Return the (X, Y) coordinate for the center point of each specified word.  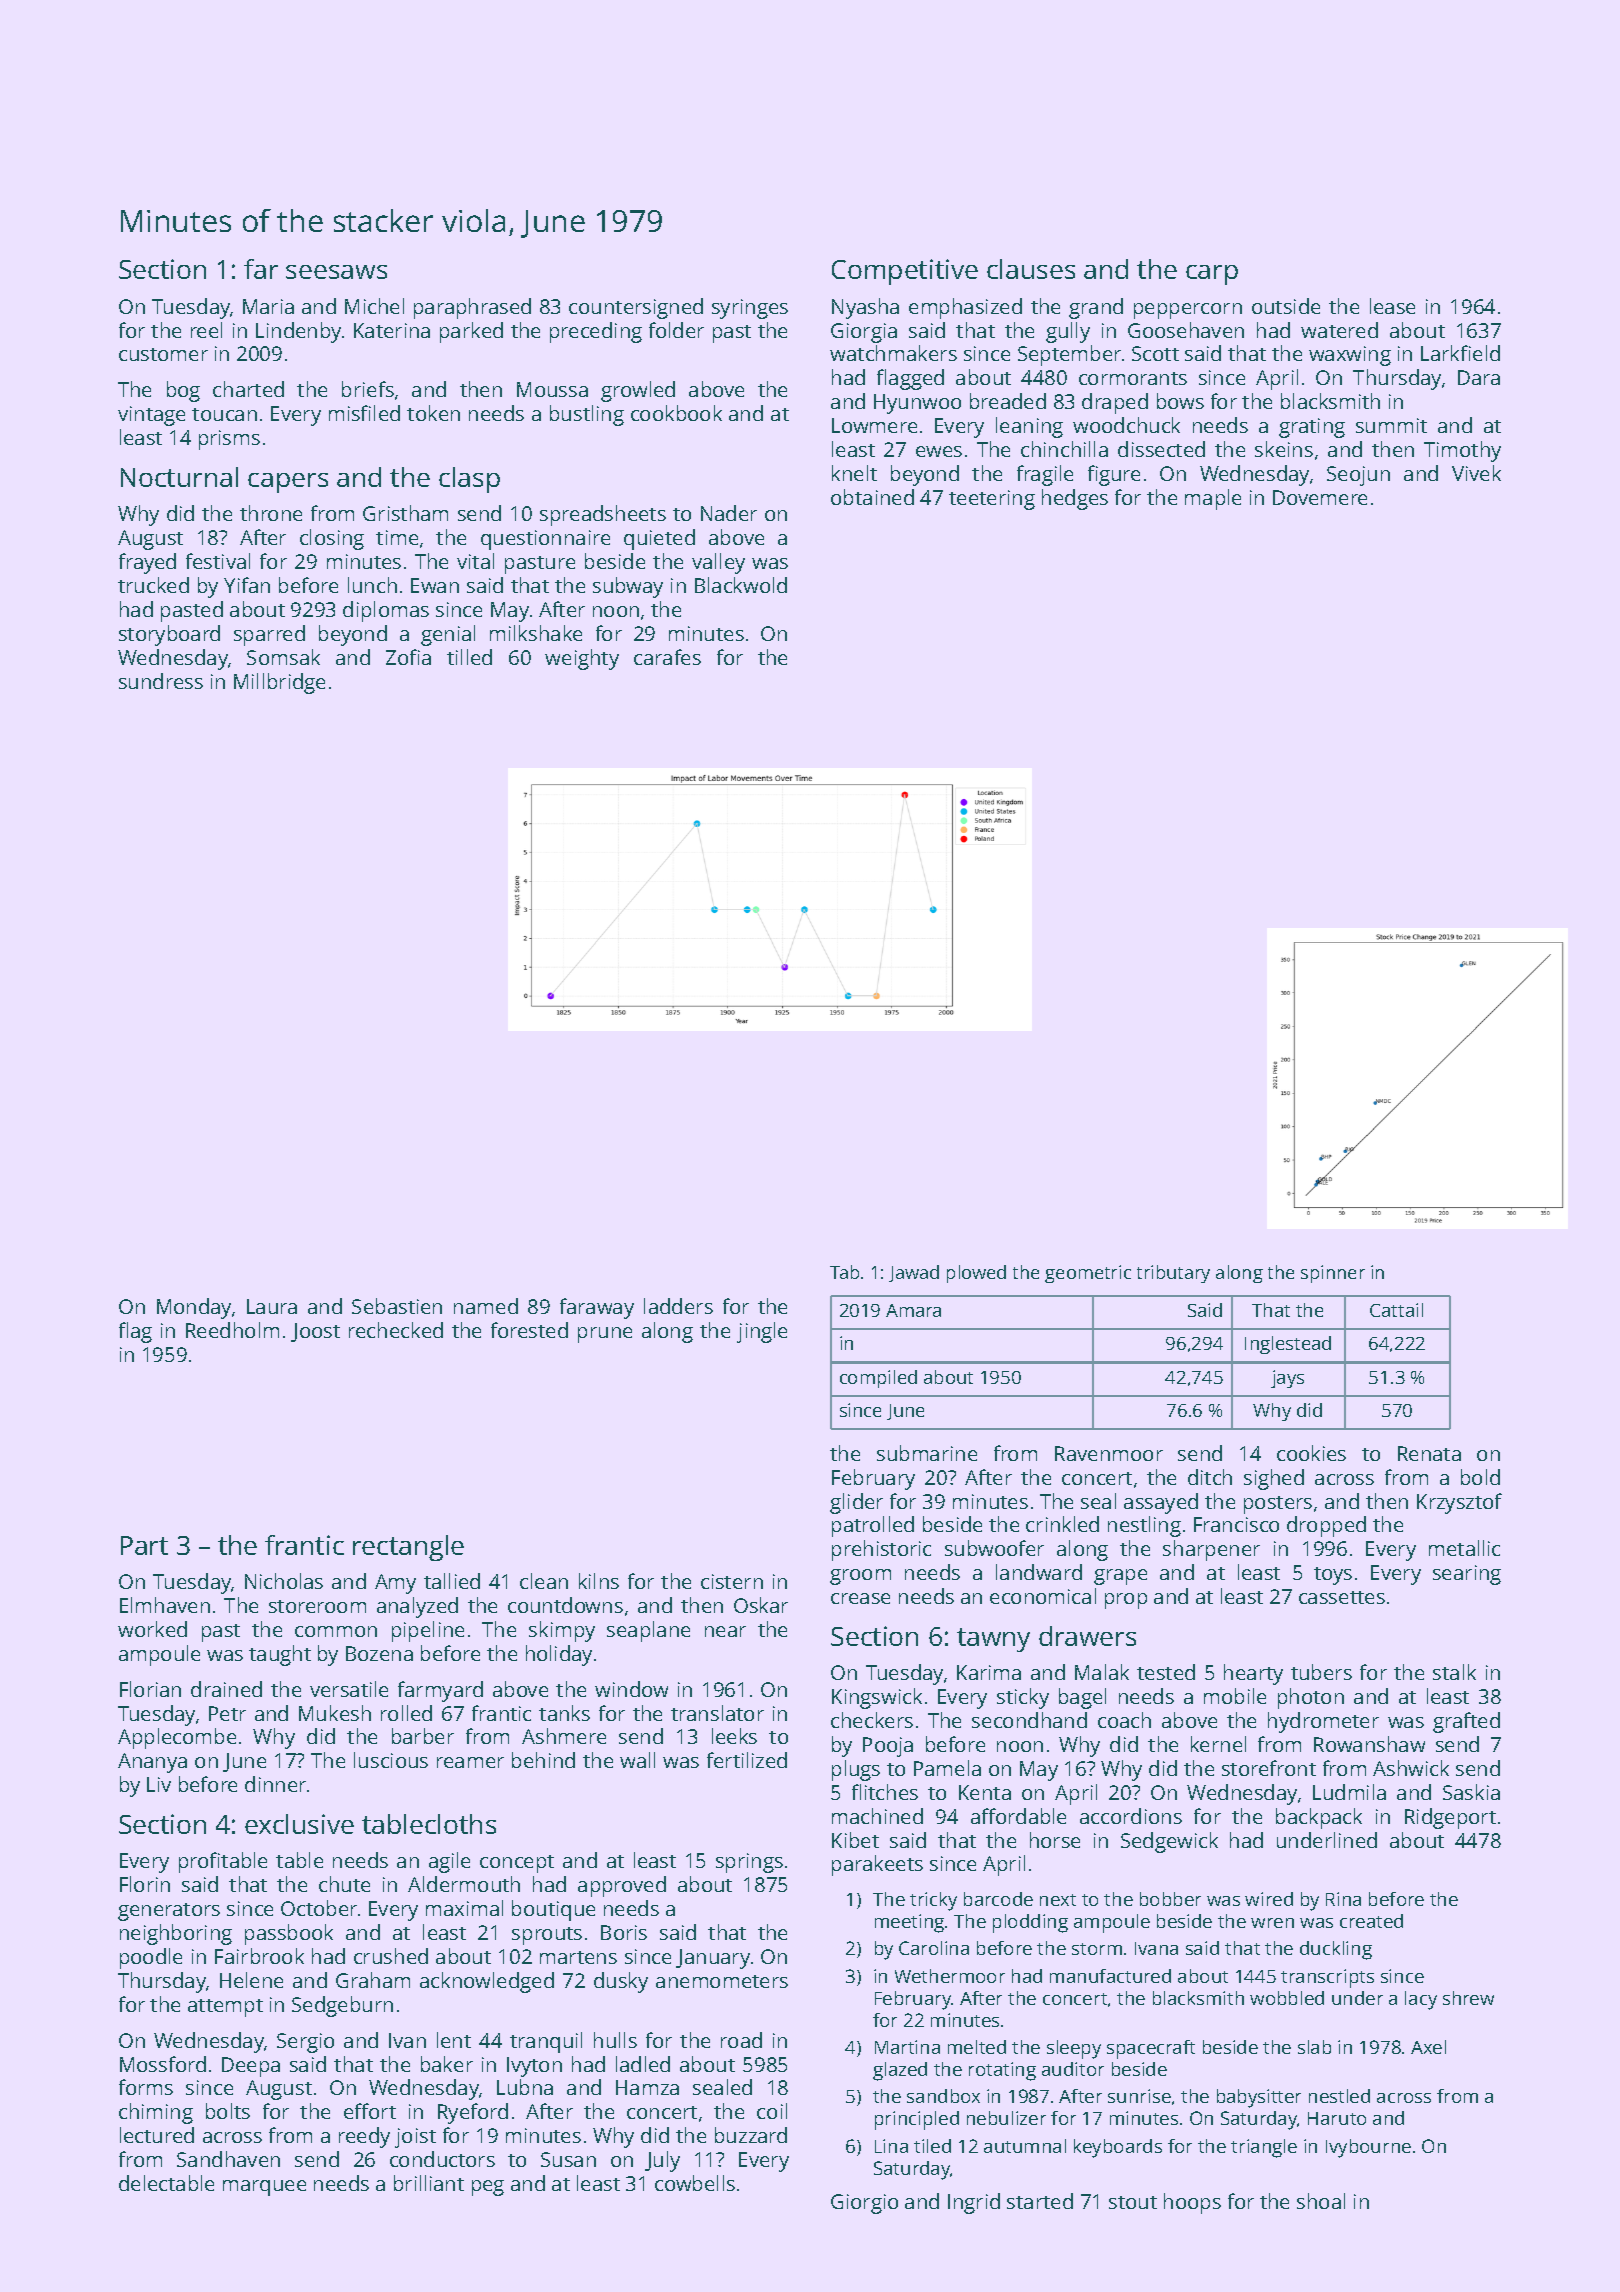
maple (1213, 499)
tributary (1173, 1274)
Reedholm (232, 1330)
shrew (1468, 1998)
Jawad (914, 1273)
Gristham (405, 513)
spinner (1333, 1274)
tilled (469, 657)
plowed (976, 1274)
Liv (159, 1784)
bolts (228, 2111)
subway (628, 587)
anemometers (722, 1981)
